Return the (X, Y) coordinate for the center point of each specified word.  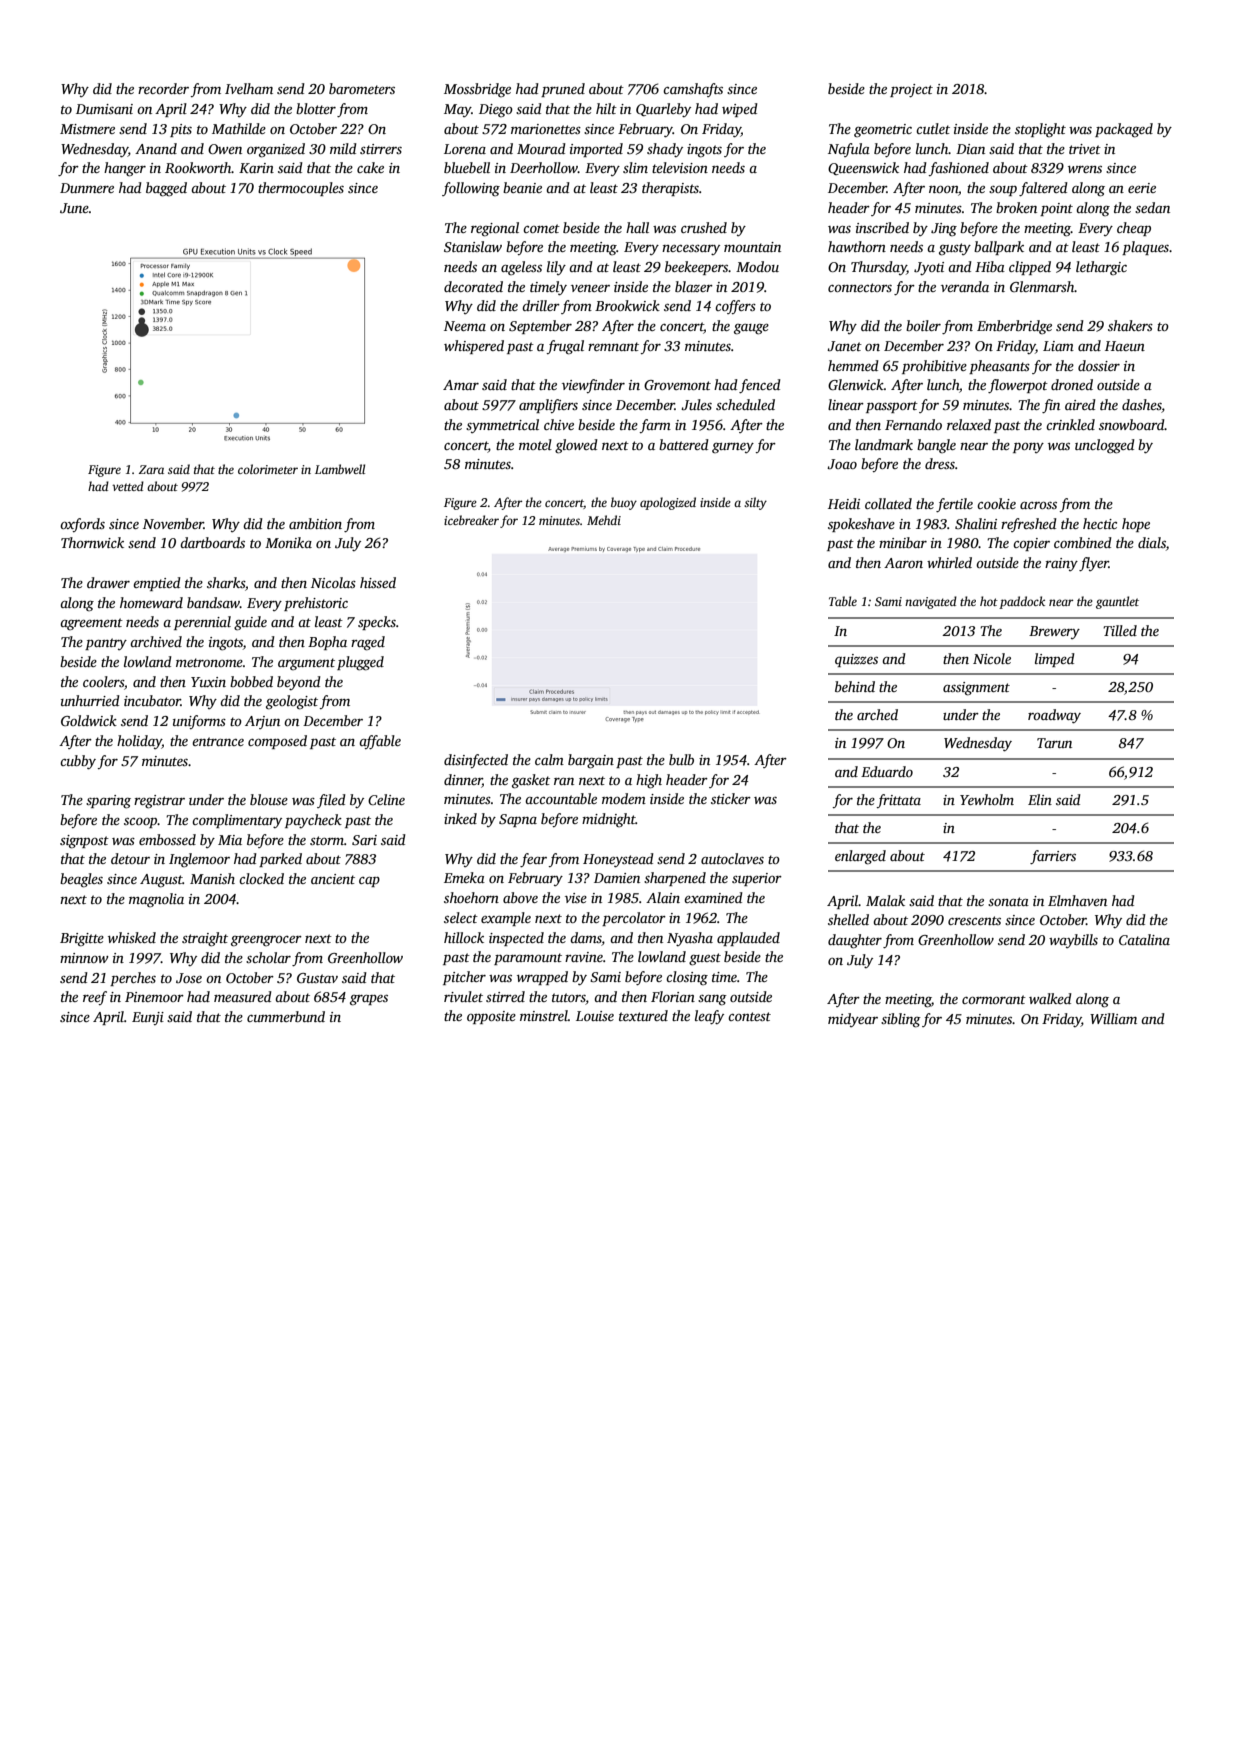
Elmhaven (1077, 900)
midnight (609, 820)
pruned (563, 90)
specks (377, 623)
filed (331, 801)
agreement (91, 624)
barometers (362, 88)
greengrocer (266, 941)
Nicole (992, 658)
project (911, 90)
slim (635, 167)
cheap (1134, 229)
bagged (166, 189)
